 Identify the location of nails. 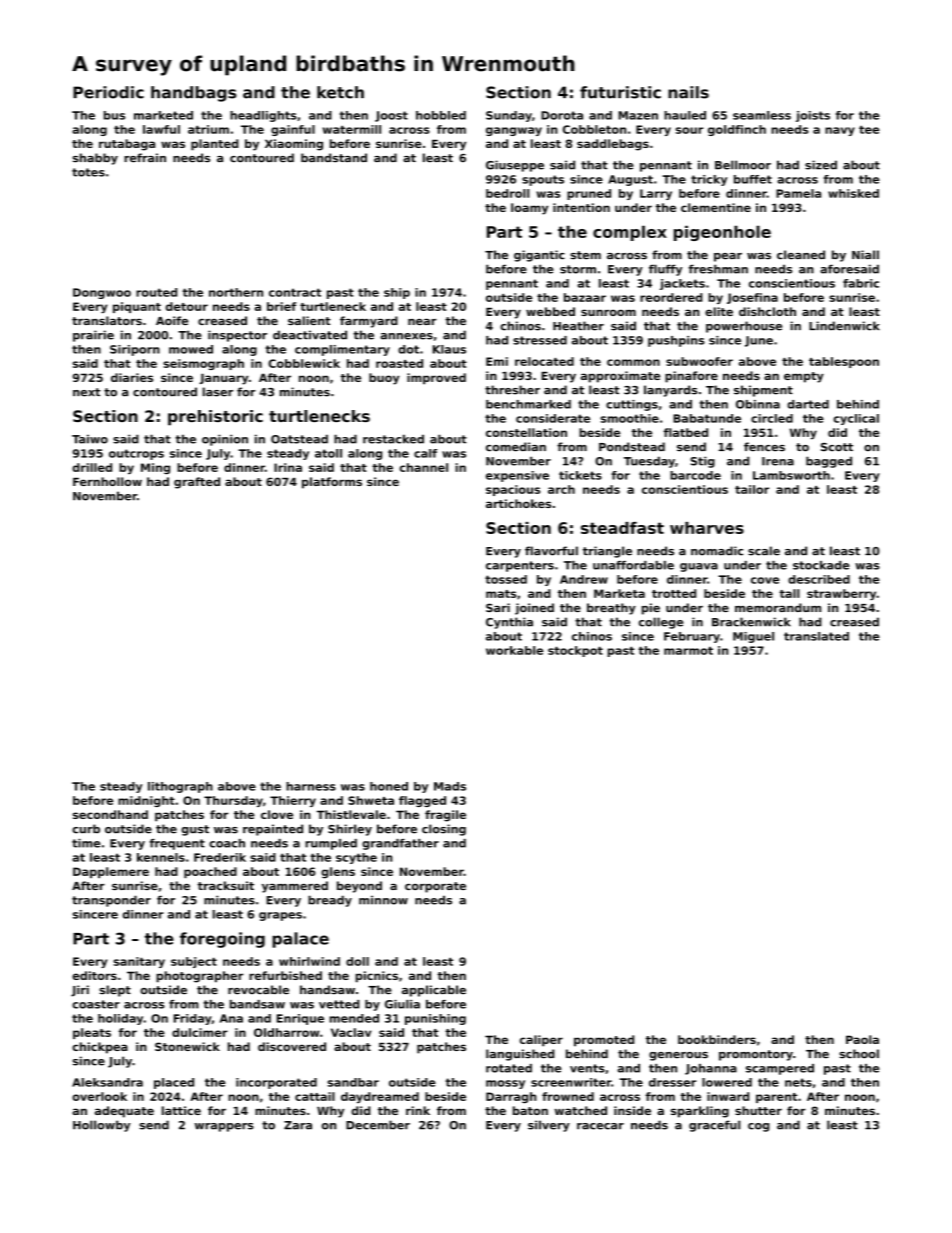
(688, 92).
